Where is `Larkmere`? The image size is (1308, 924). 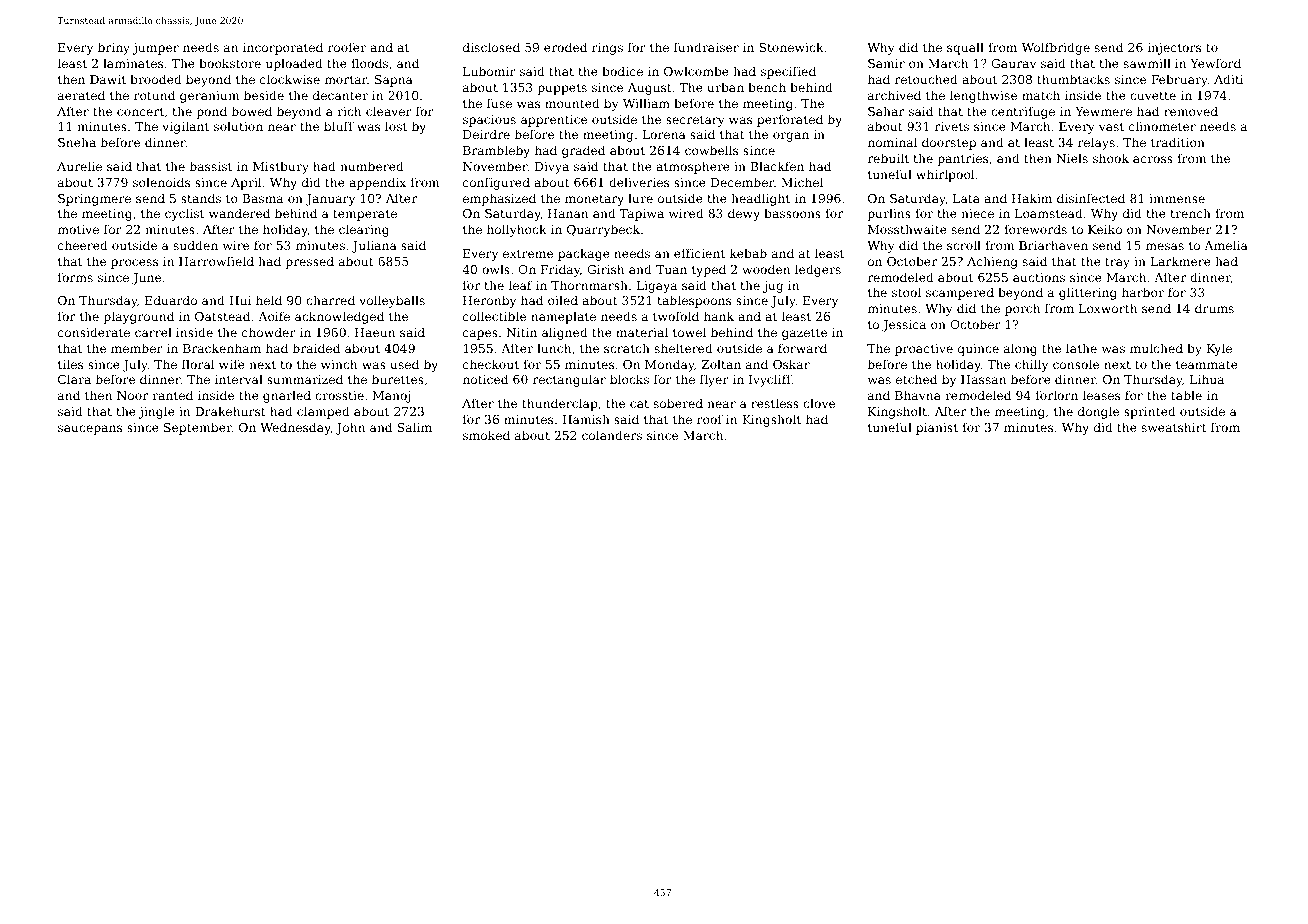 Larkmere is located at coordinates (1180, 261).
